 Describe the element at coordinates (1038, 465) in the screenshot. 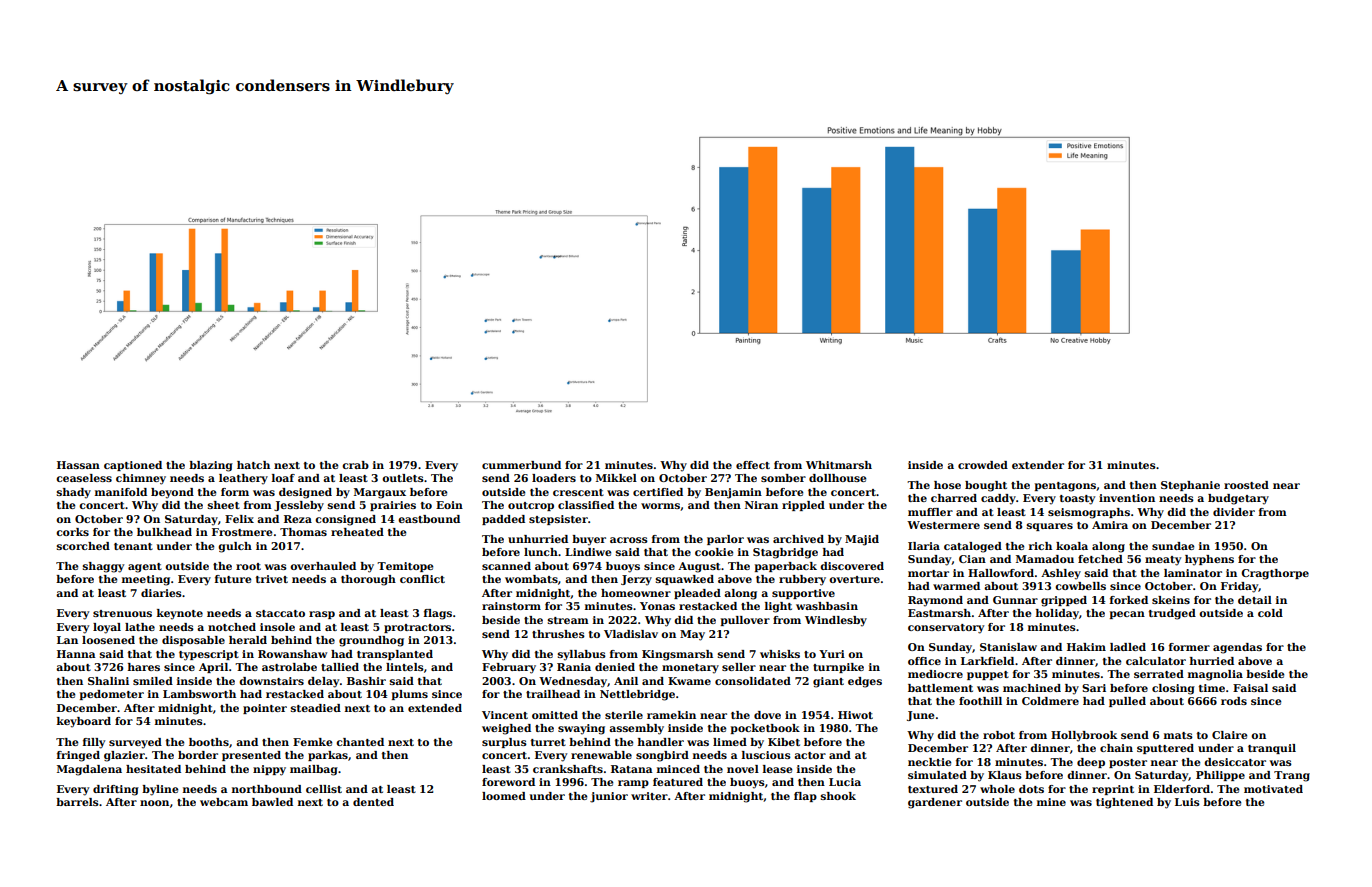

I see `extender` at that location.
